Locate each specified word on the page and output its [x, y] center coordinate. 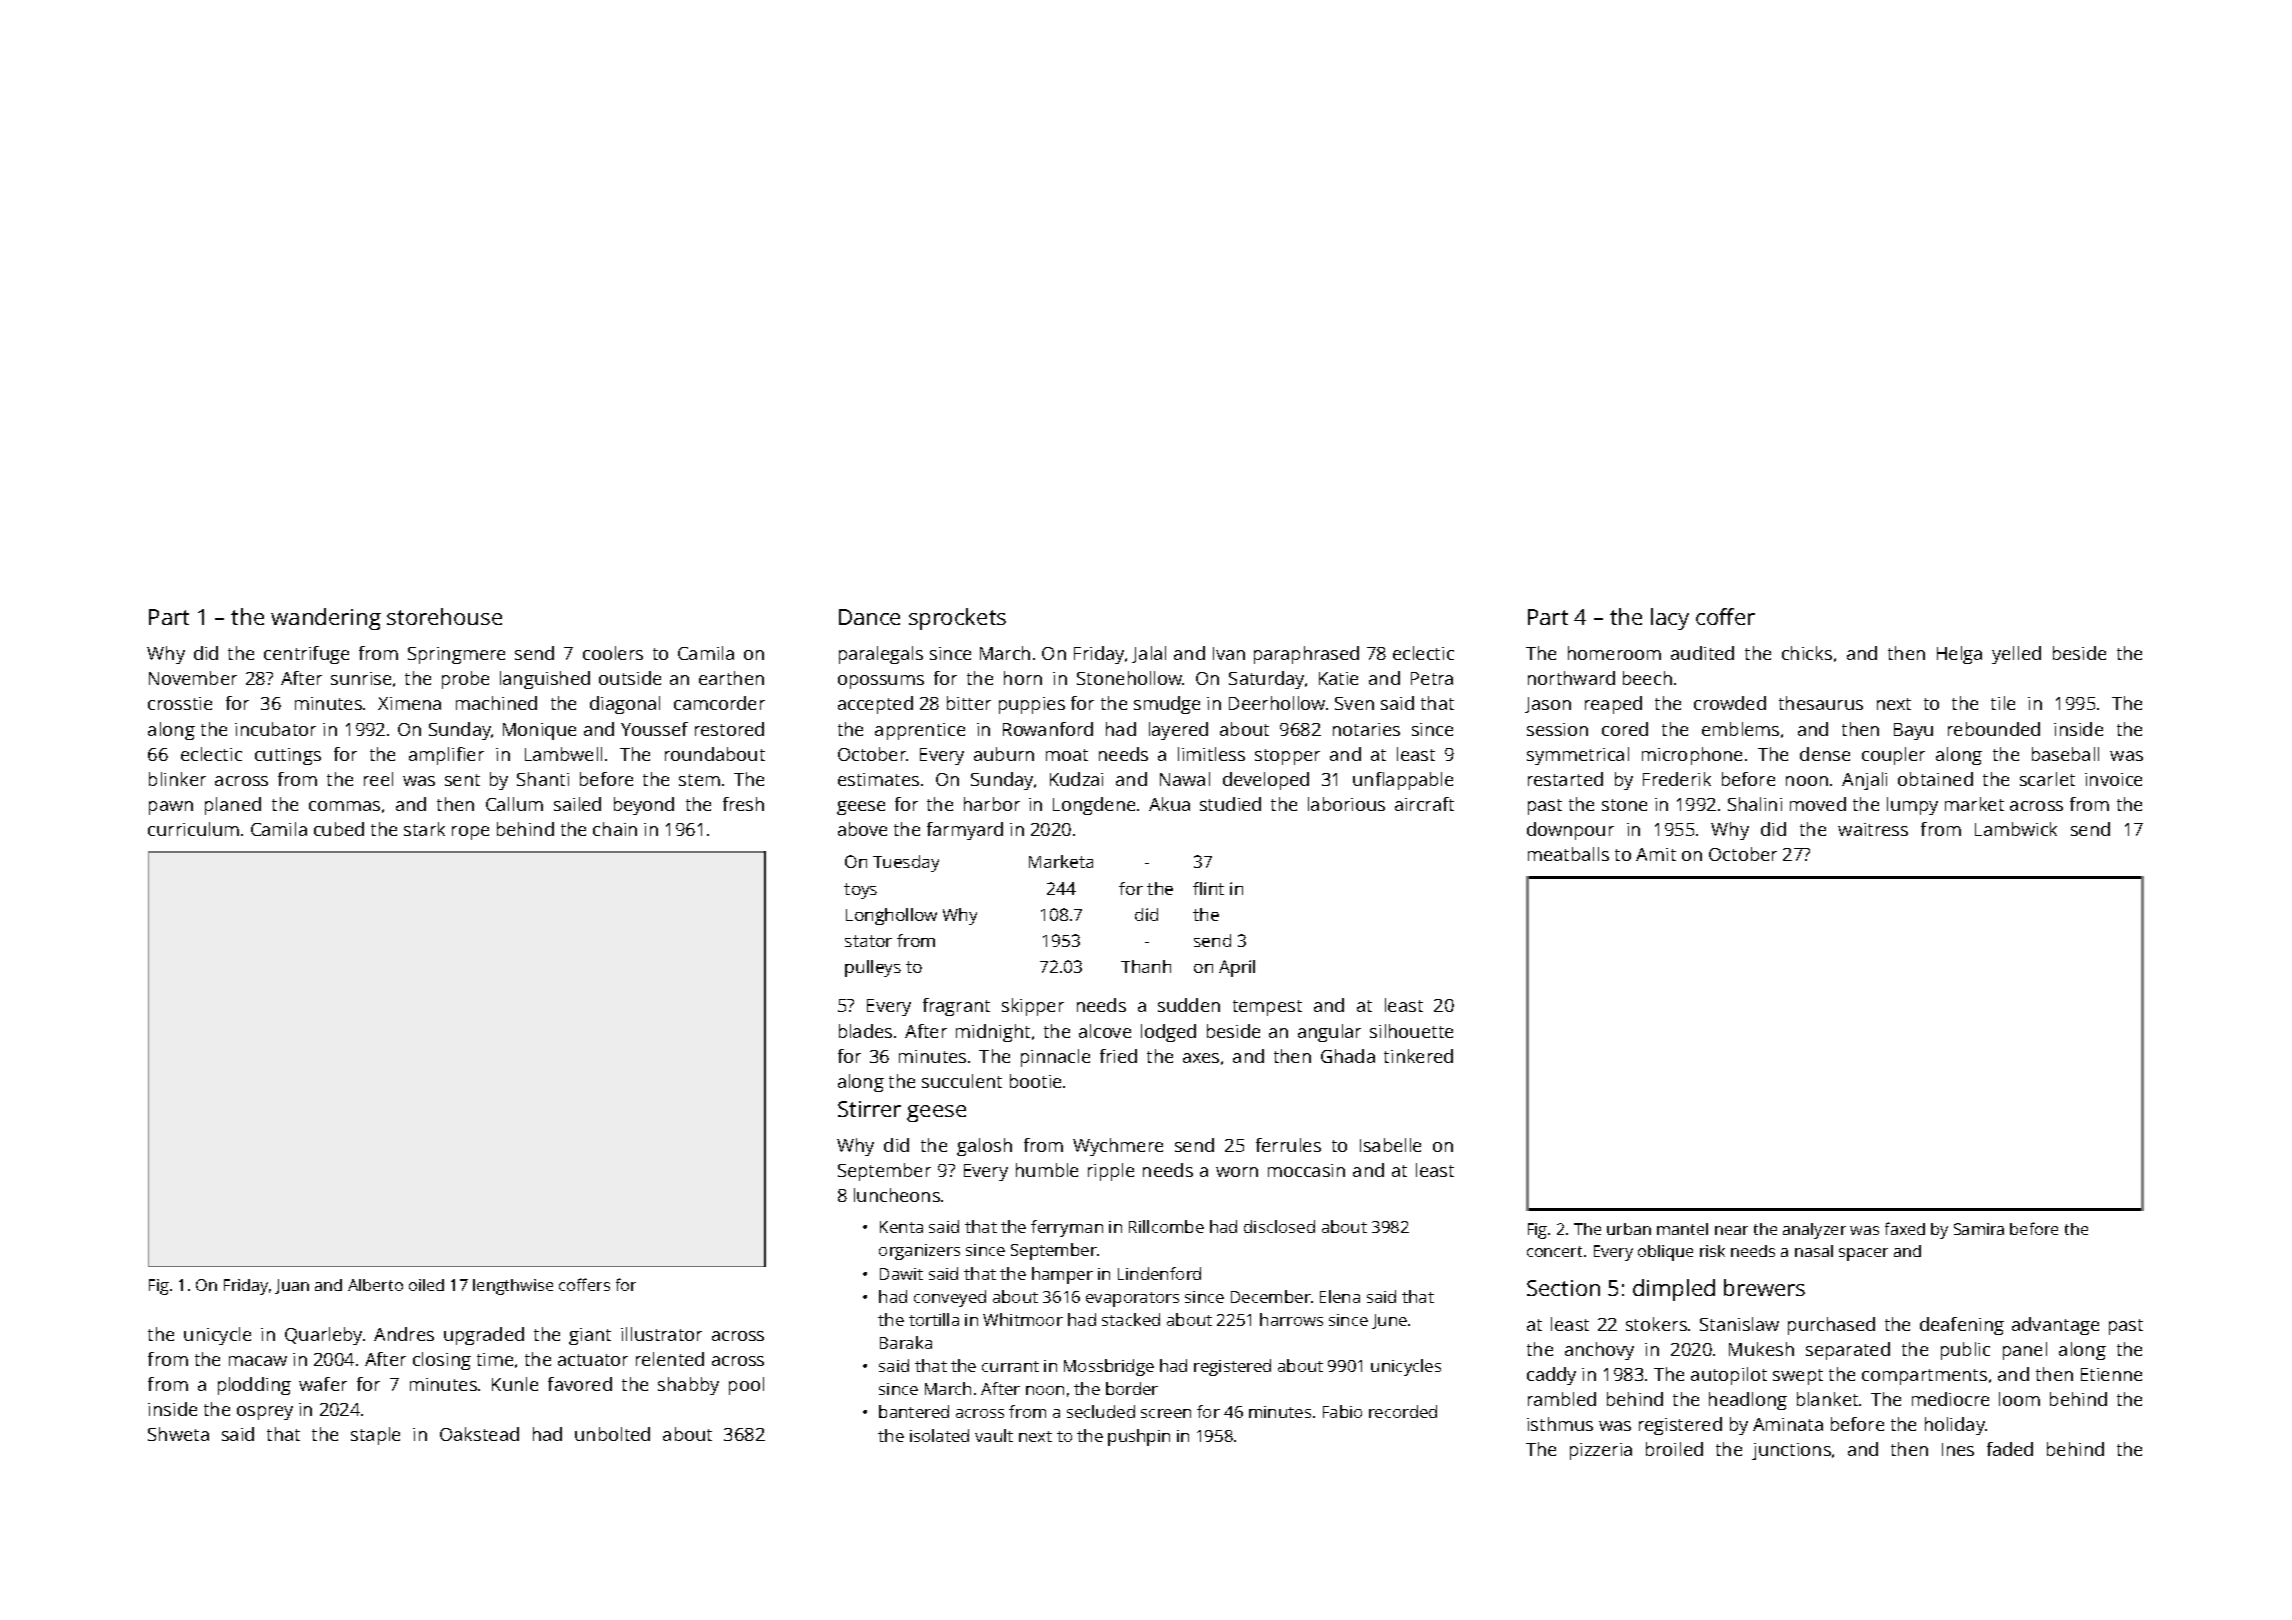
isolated [939, 1435]
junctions [1791, 1451]
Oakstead [479, 1434]
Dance [869, 617]
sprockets [957, 619]
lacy [1670, 619]
